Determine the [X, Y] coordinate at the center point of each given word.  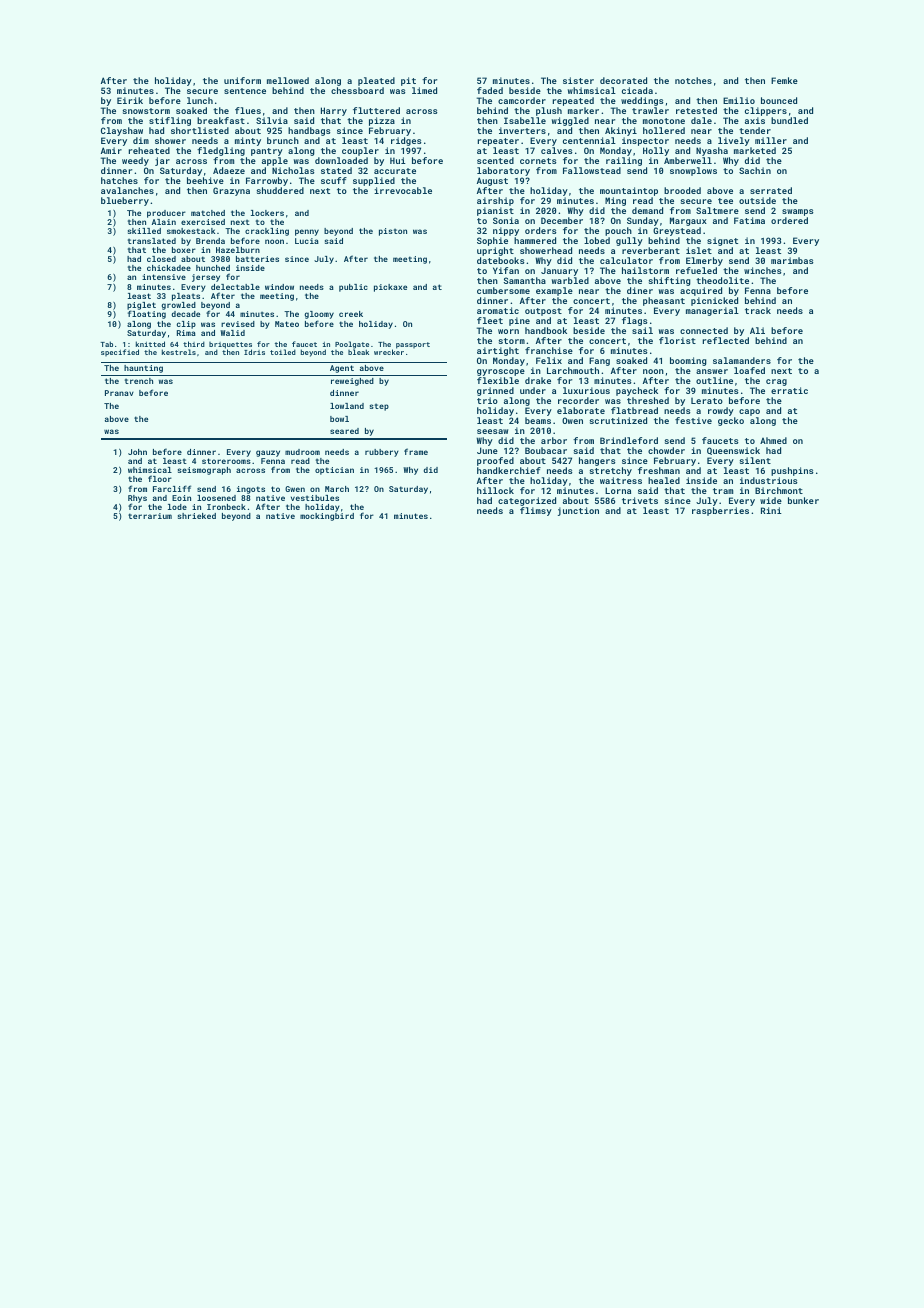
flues [248, 110]
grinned [495, 391]
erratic [789, 390]
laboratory [503, 171]
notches [693, 80]
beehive [205, 180]
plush [549, 111]
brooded [682, 190]
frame [416, 451]
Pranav [119, 393]
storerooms [226, 461]
